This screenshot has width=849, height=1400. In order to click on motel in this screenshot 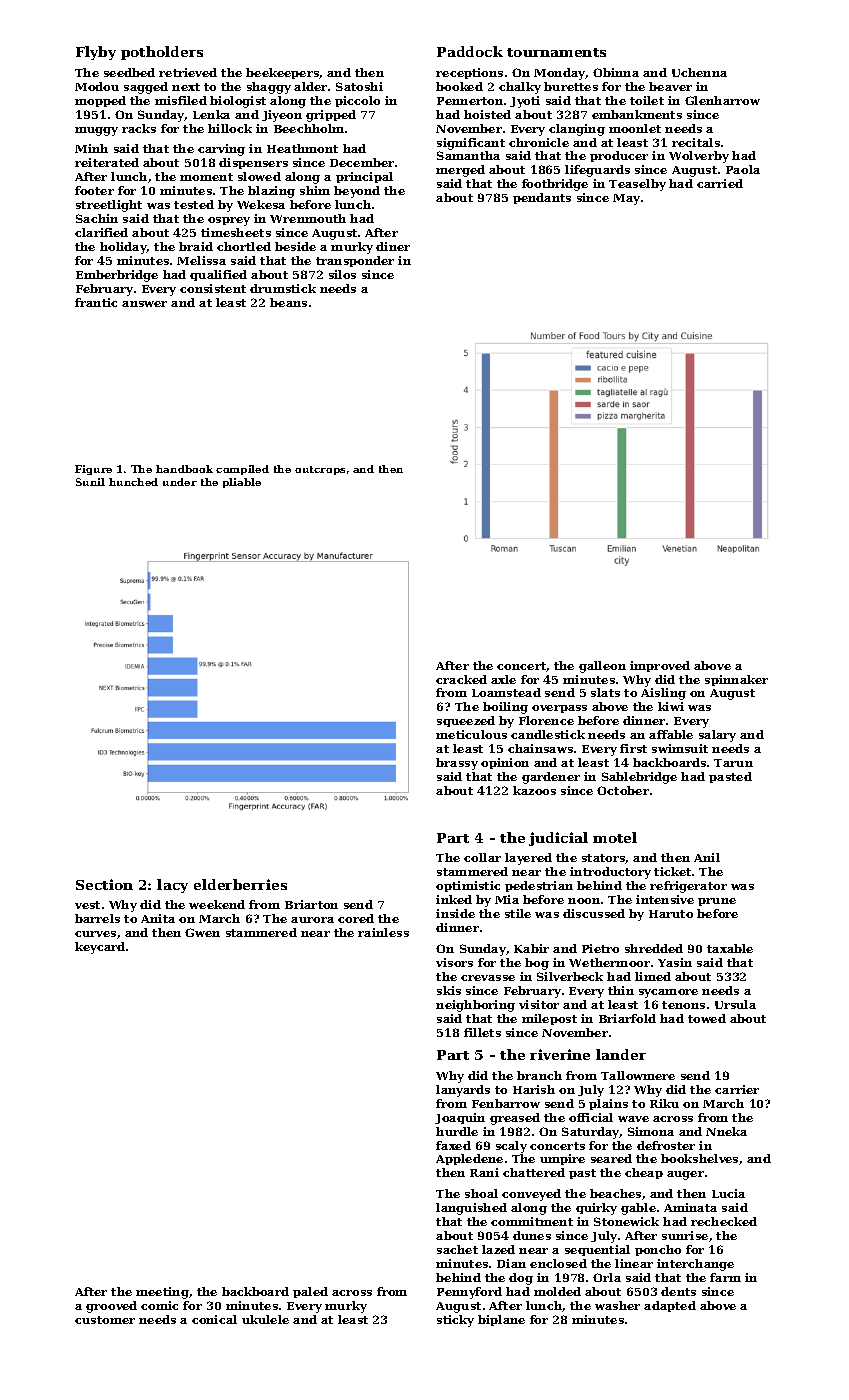, I will do `click(615, 837)`.
